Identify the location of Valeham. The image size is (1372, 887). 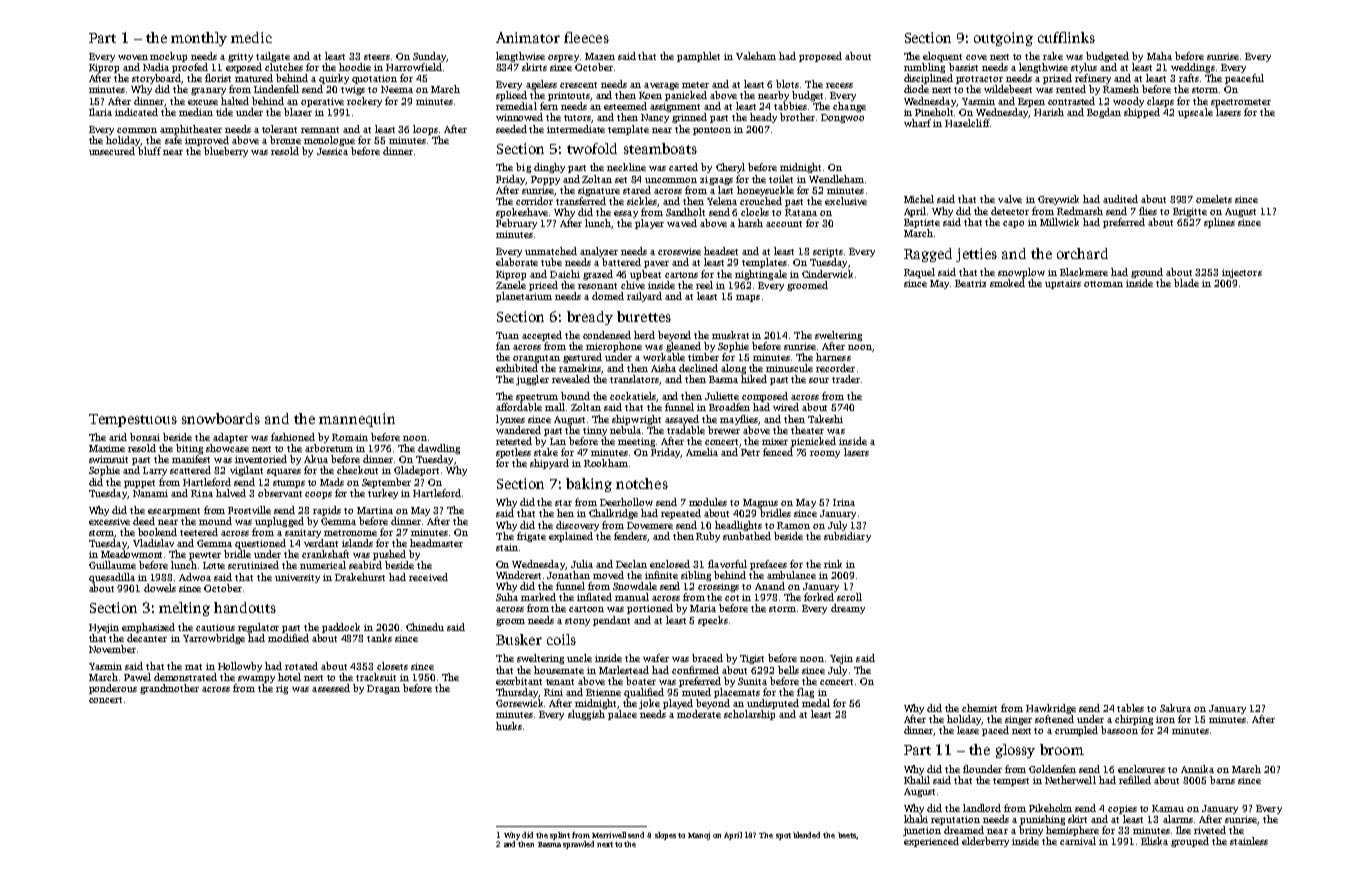
(756, 56).
